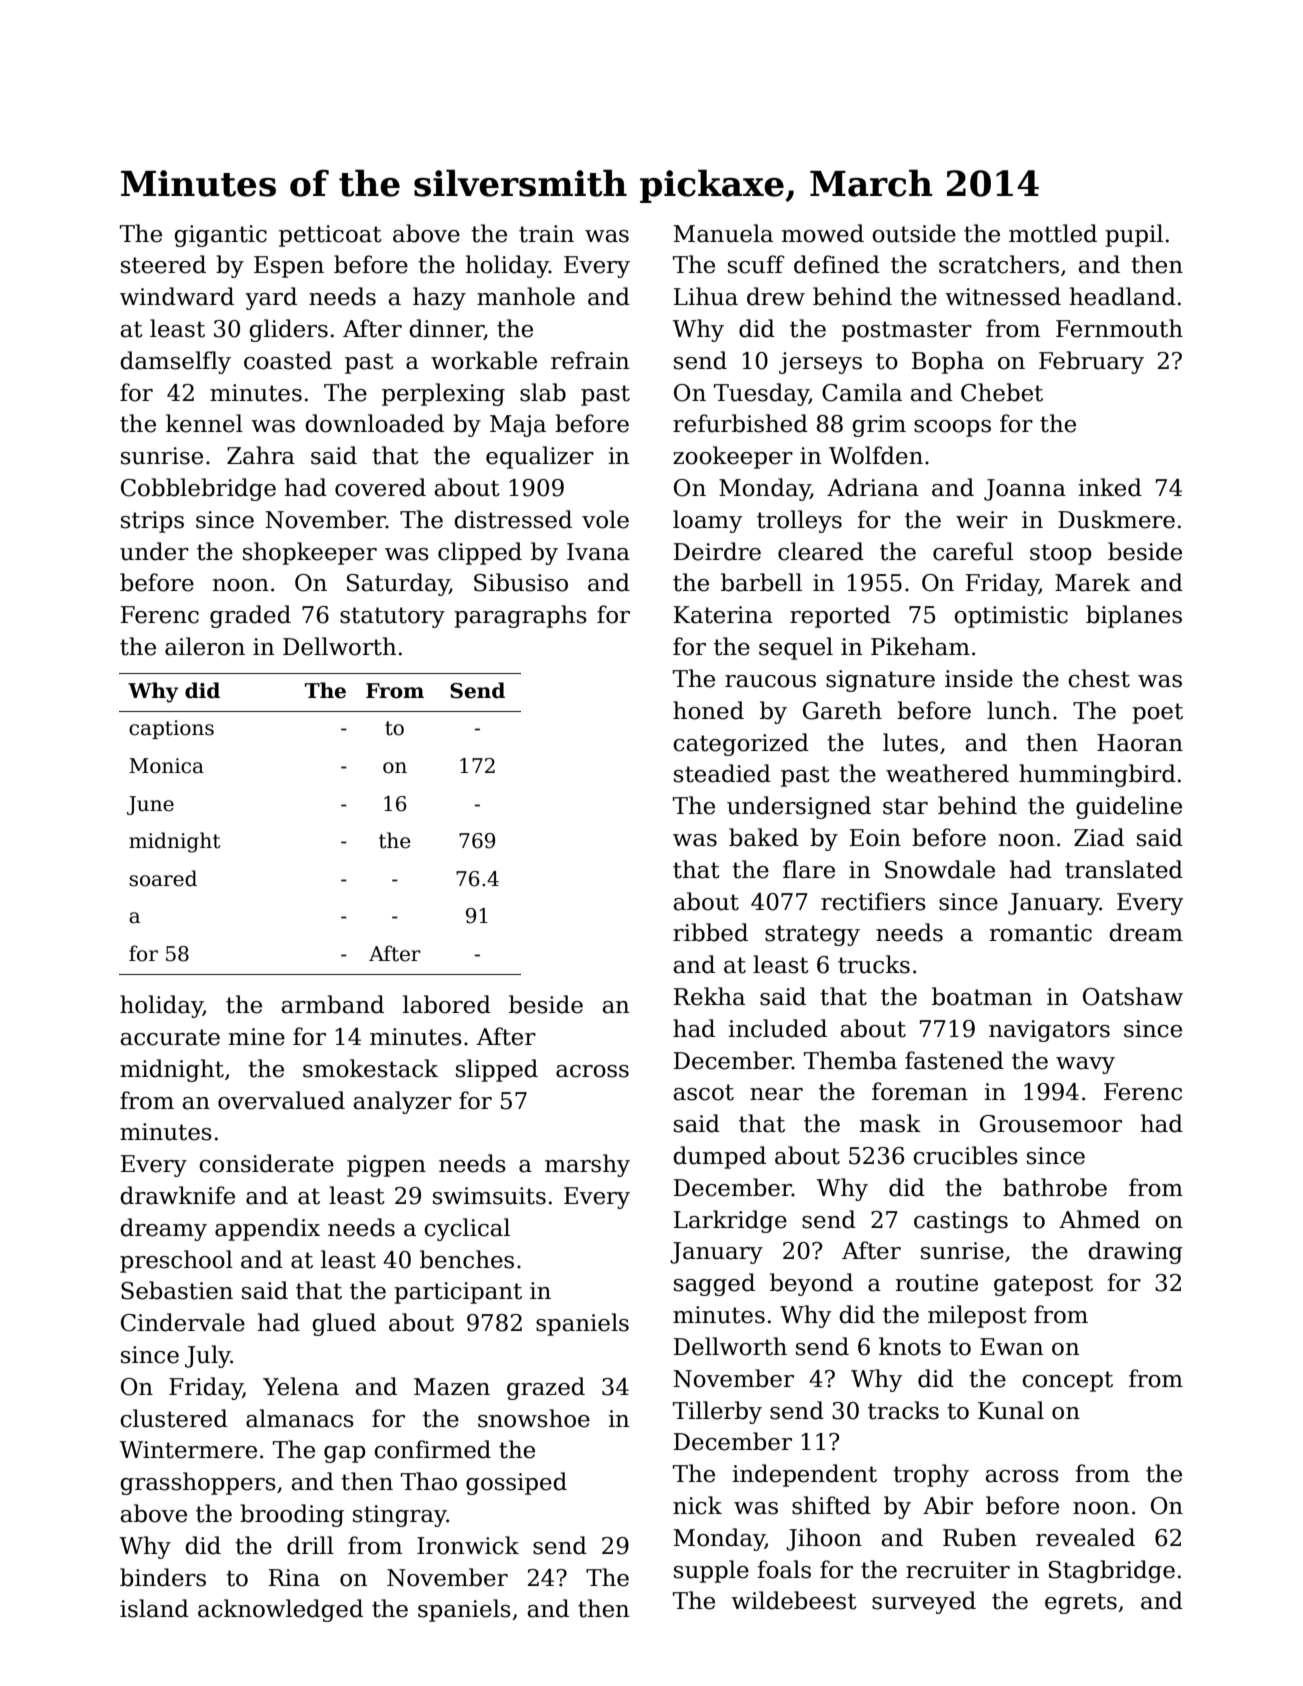 The height and width of the document is (1686, 1303). Describe the element at coordinates (170, 1037) in the document. I see `accurate` at that location.
